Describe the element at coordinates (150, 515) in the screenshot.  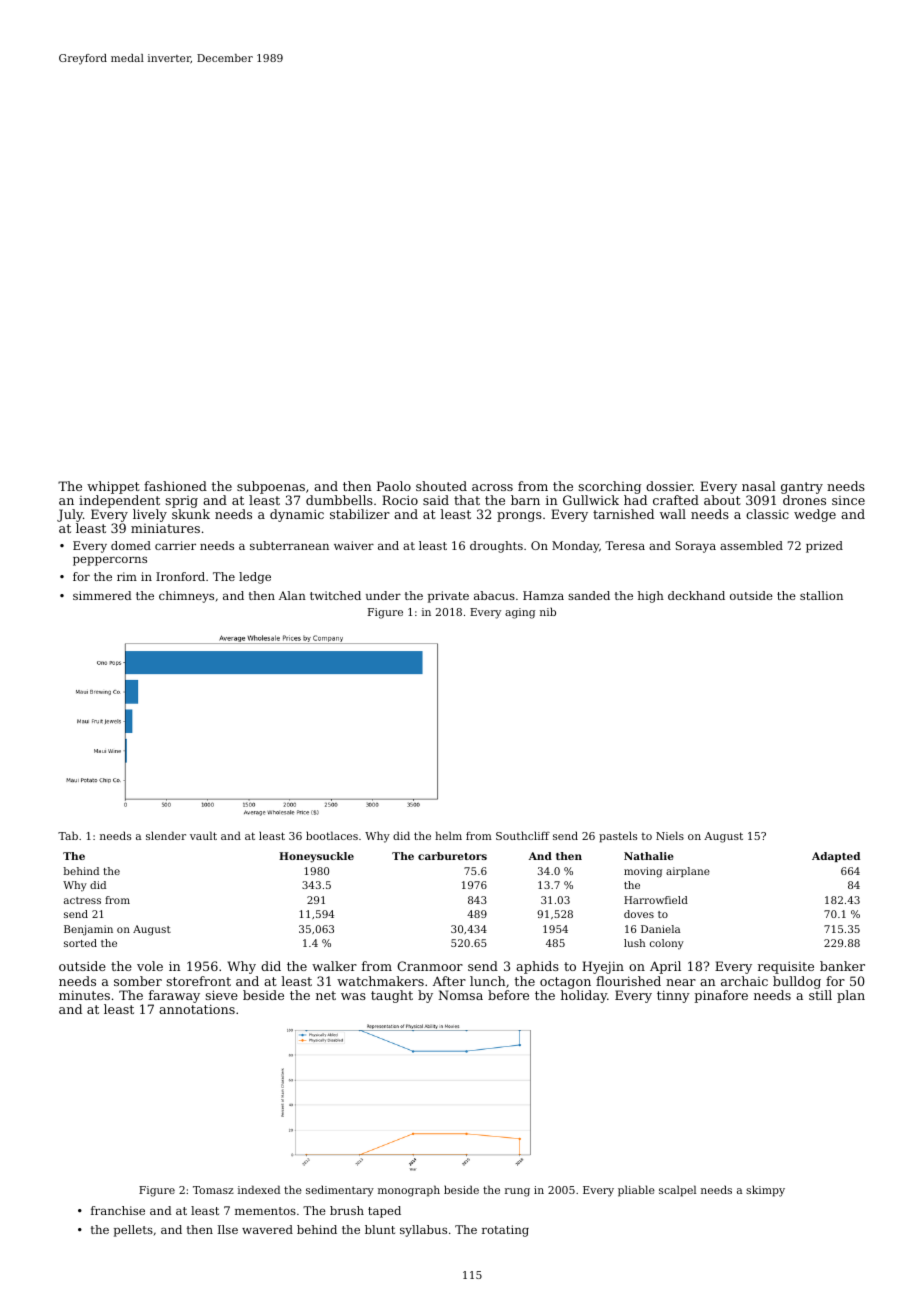
I see `lively` at that location.
